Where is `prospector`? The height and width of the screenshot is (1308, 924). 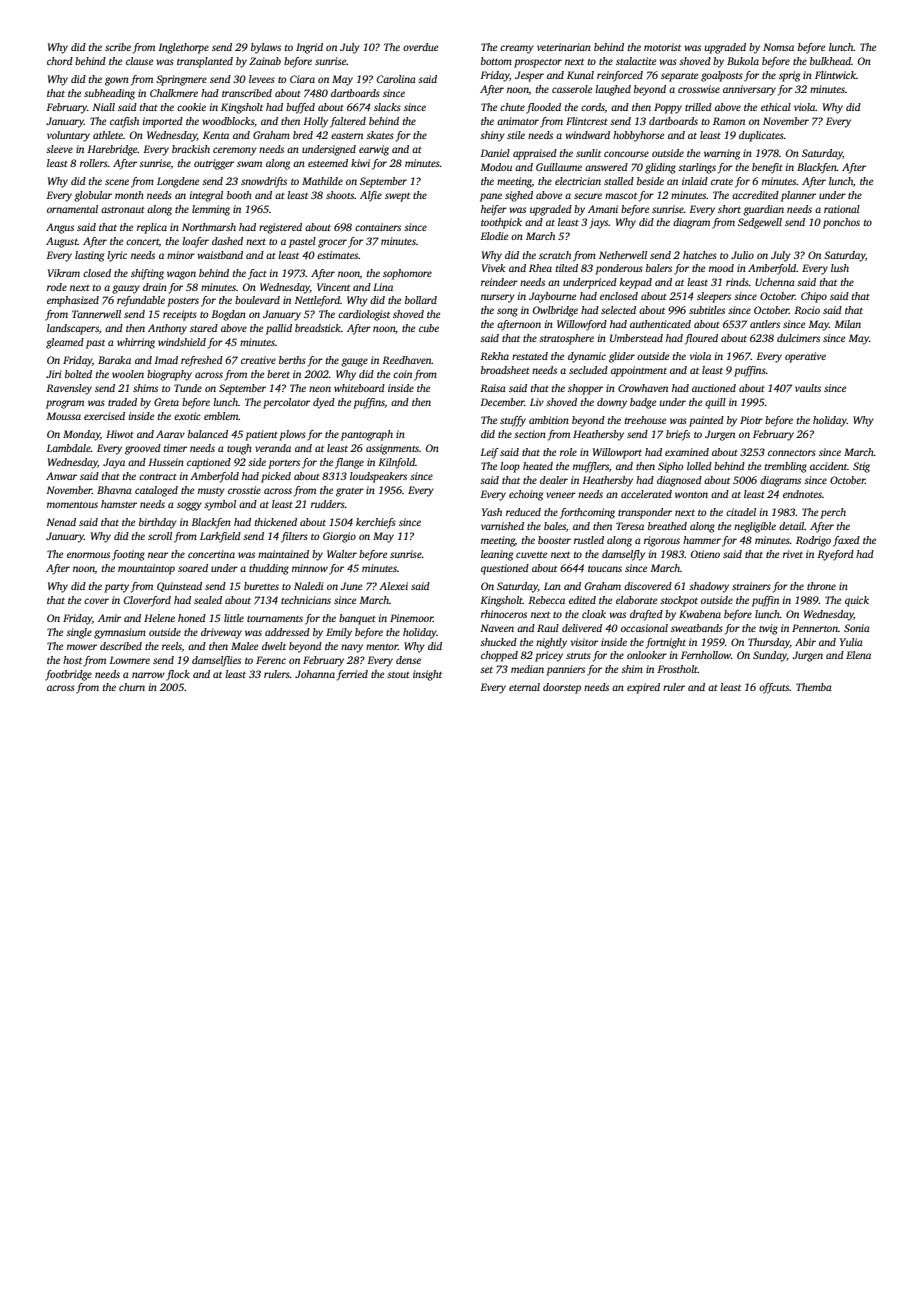 prospector is located at coordinates (538, 63).
